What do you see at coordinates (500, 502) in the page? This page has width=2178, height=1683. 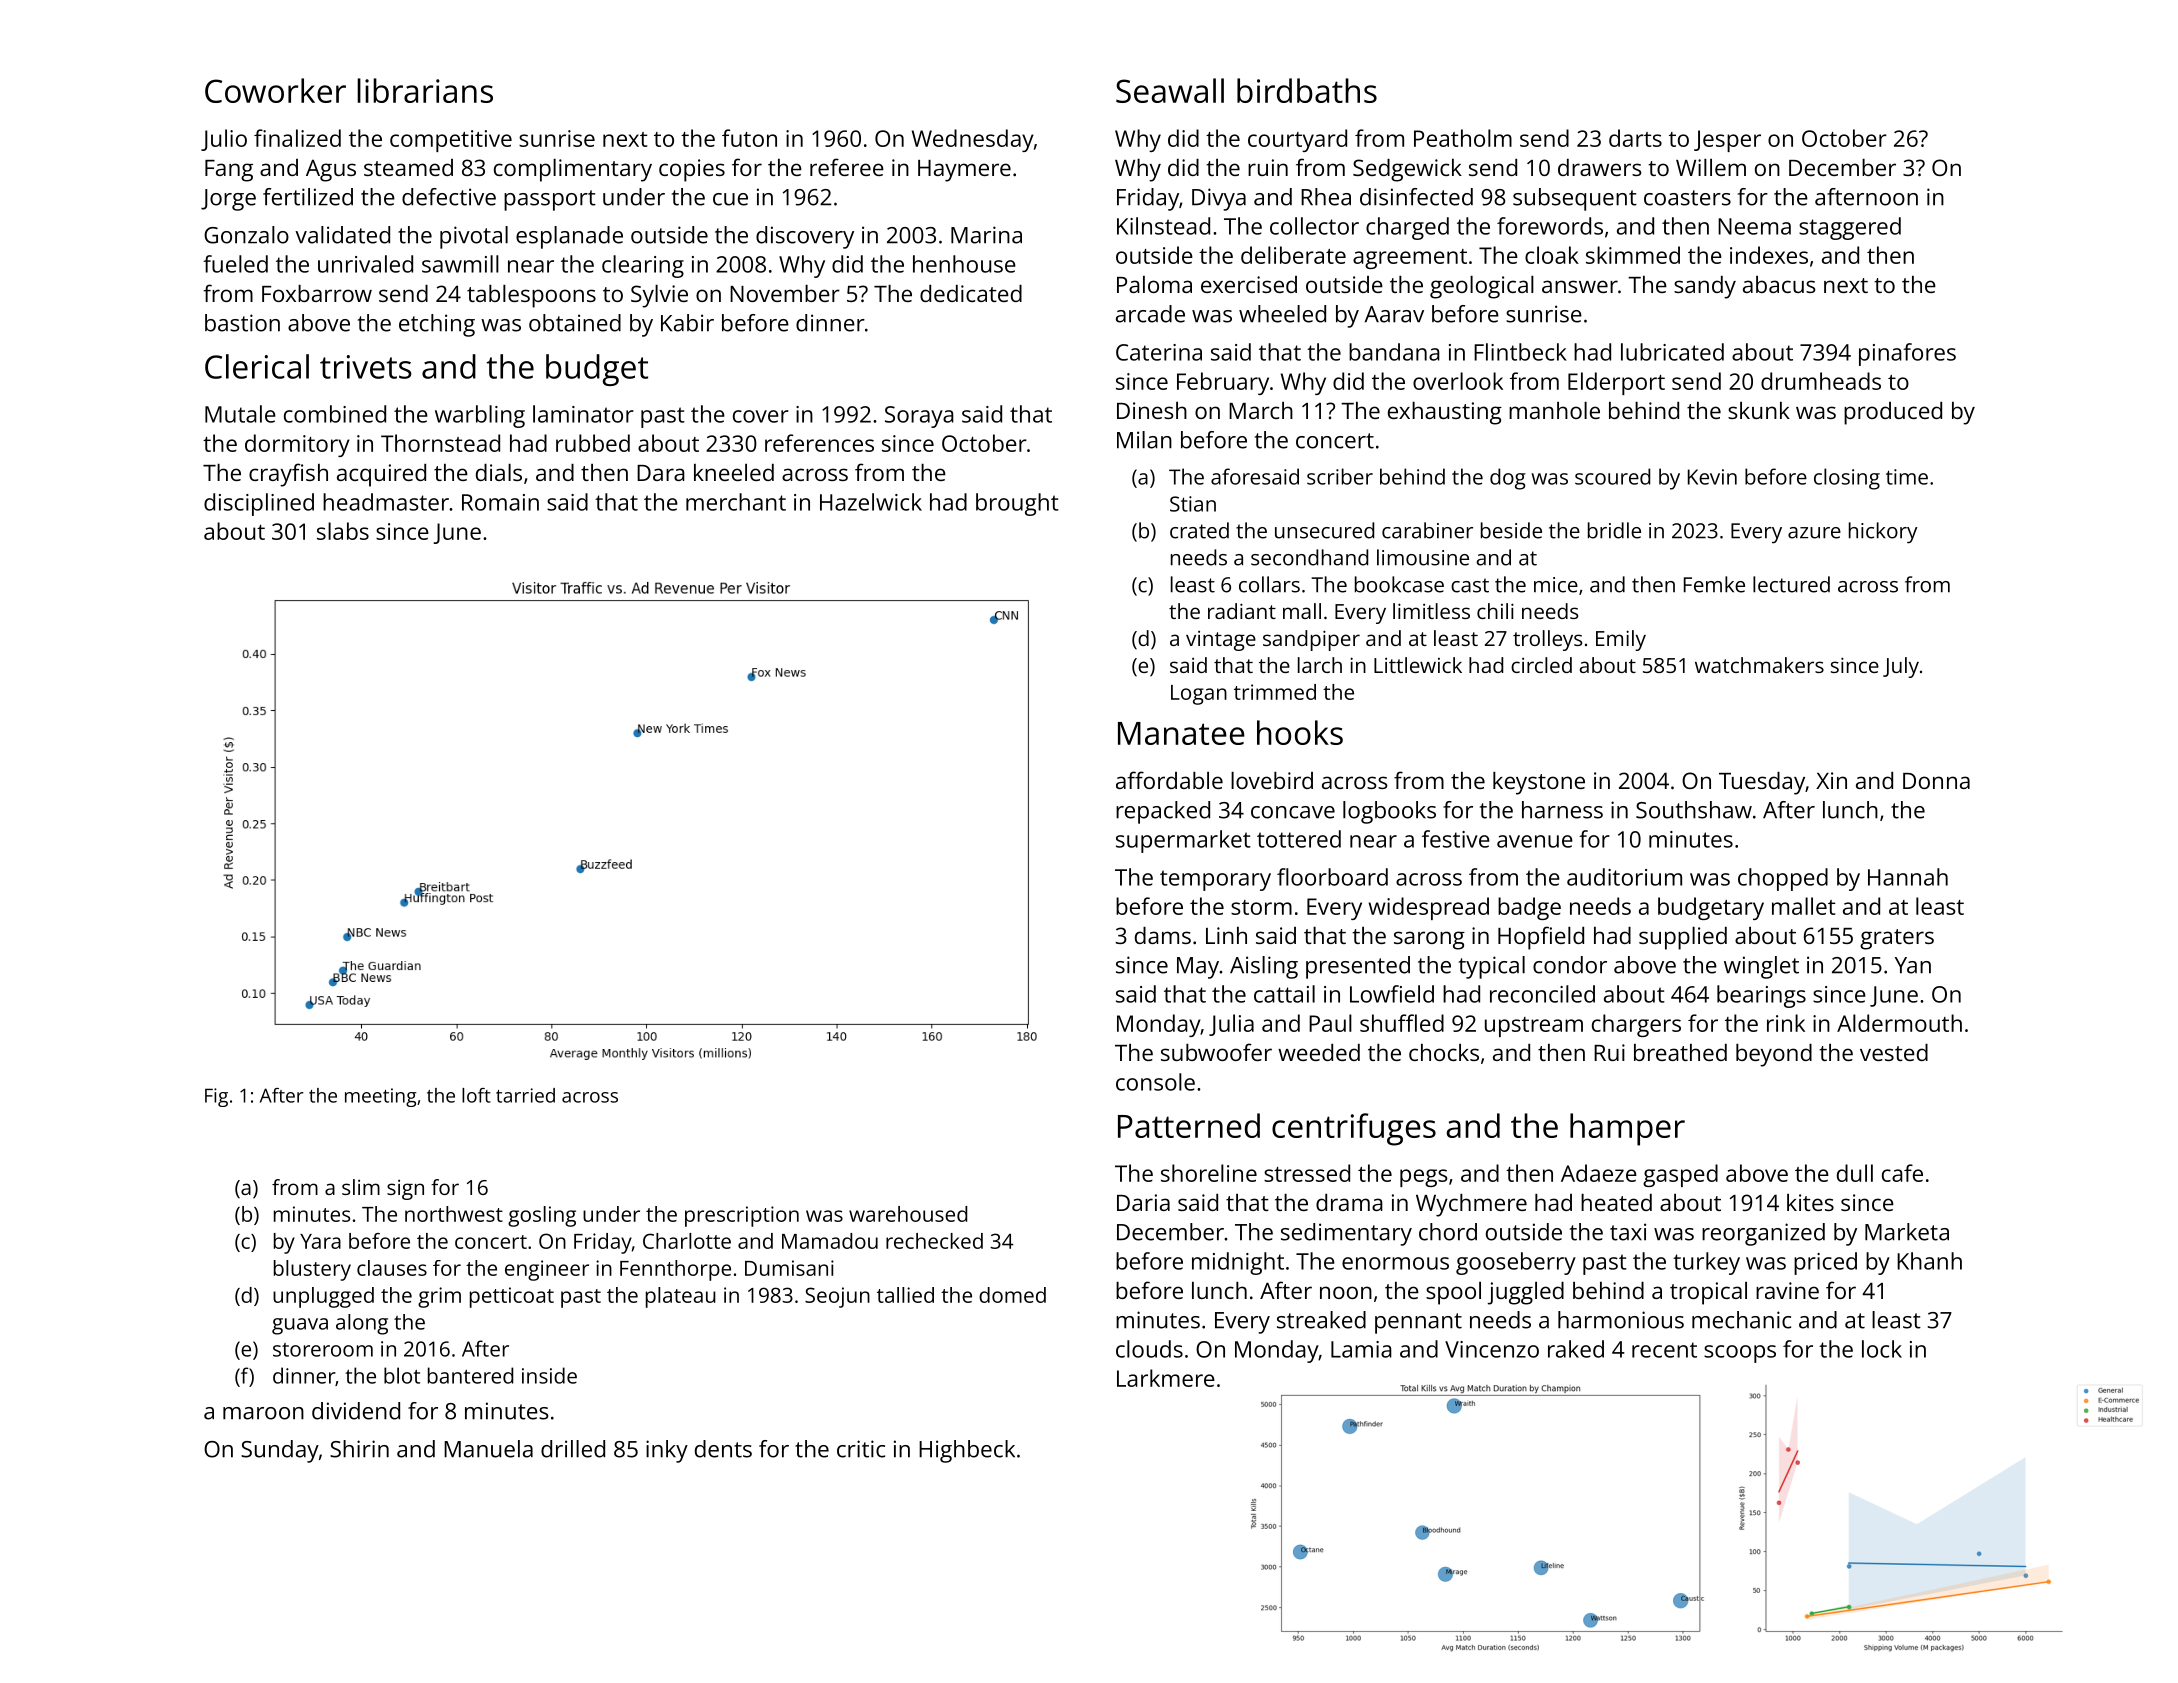 I see `Romain` at bounding box center [500, 502].
